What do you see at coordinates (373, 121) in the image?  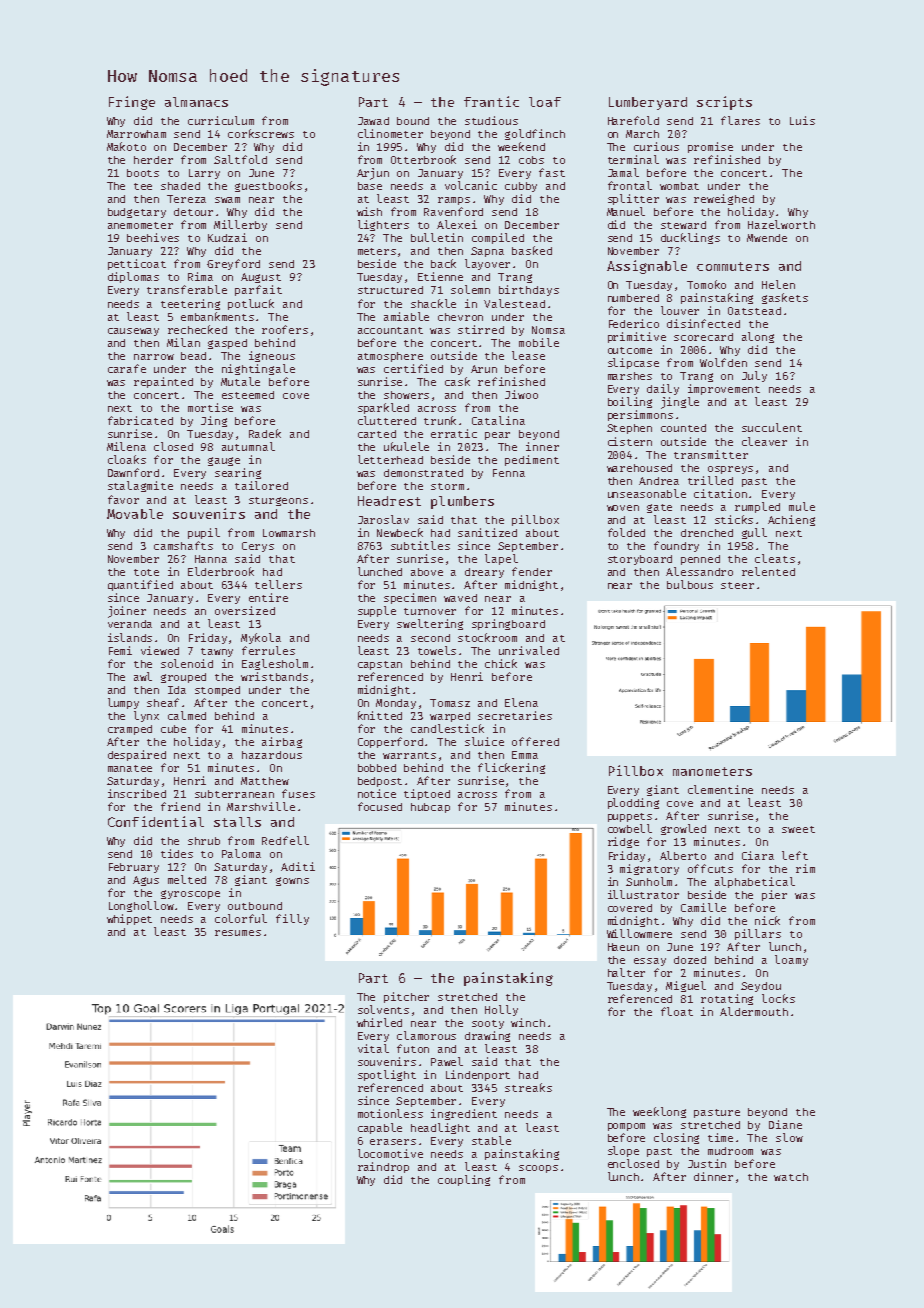 I see `Jawad` at bounding box center [373, 121].
